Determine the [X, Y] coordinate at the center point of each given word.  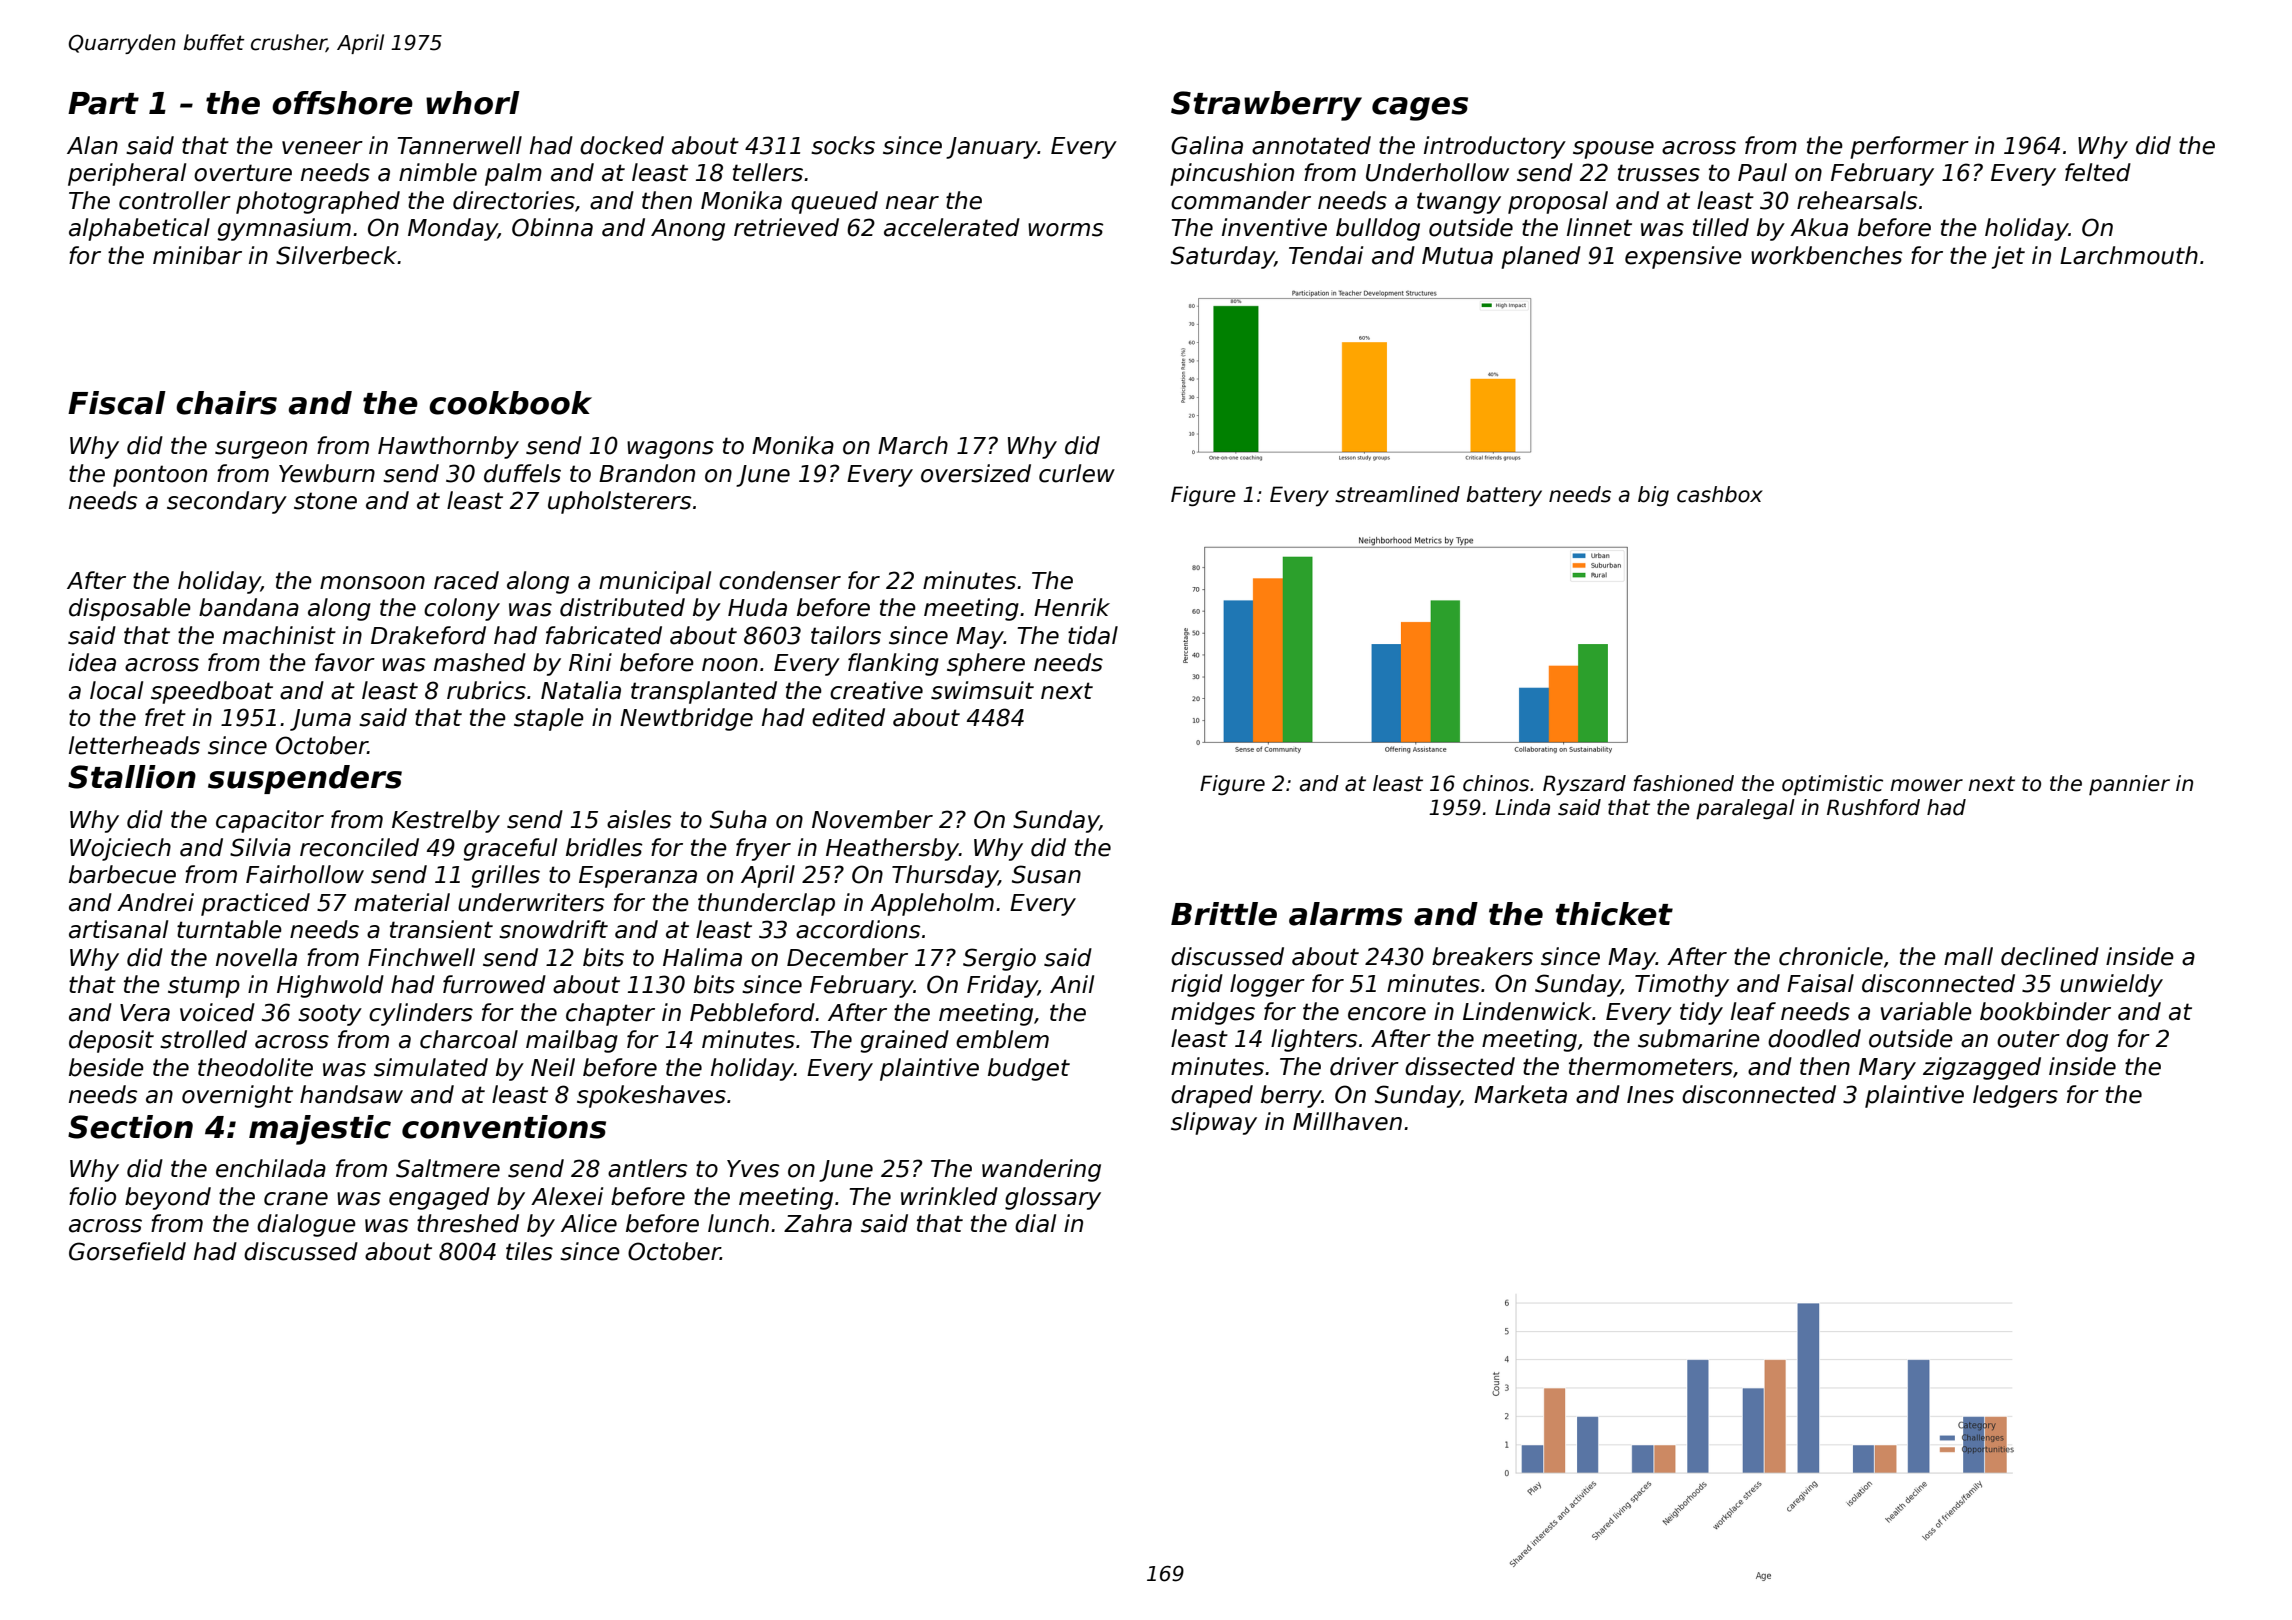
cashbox [1720, 494]
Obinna [552, 227]
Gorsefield [127, 1251]
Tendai [1326, 255]
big [1653, 496]
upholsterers [619, 502]
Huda [757, 607]
